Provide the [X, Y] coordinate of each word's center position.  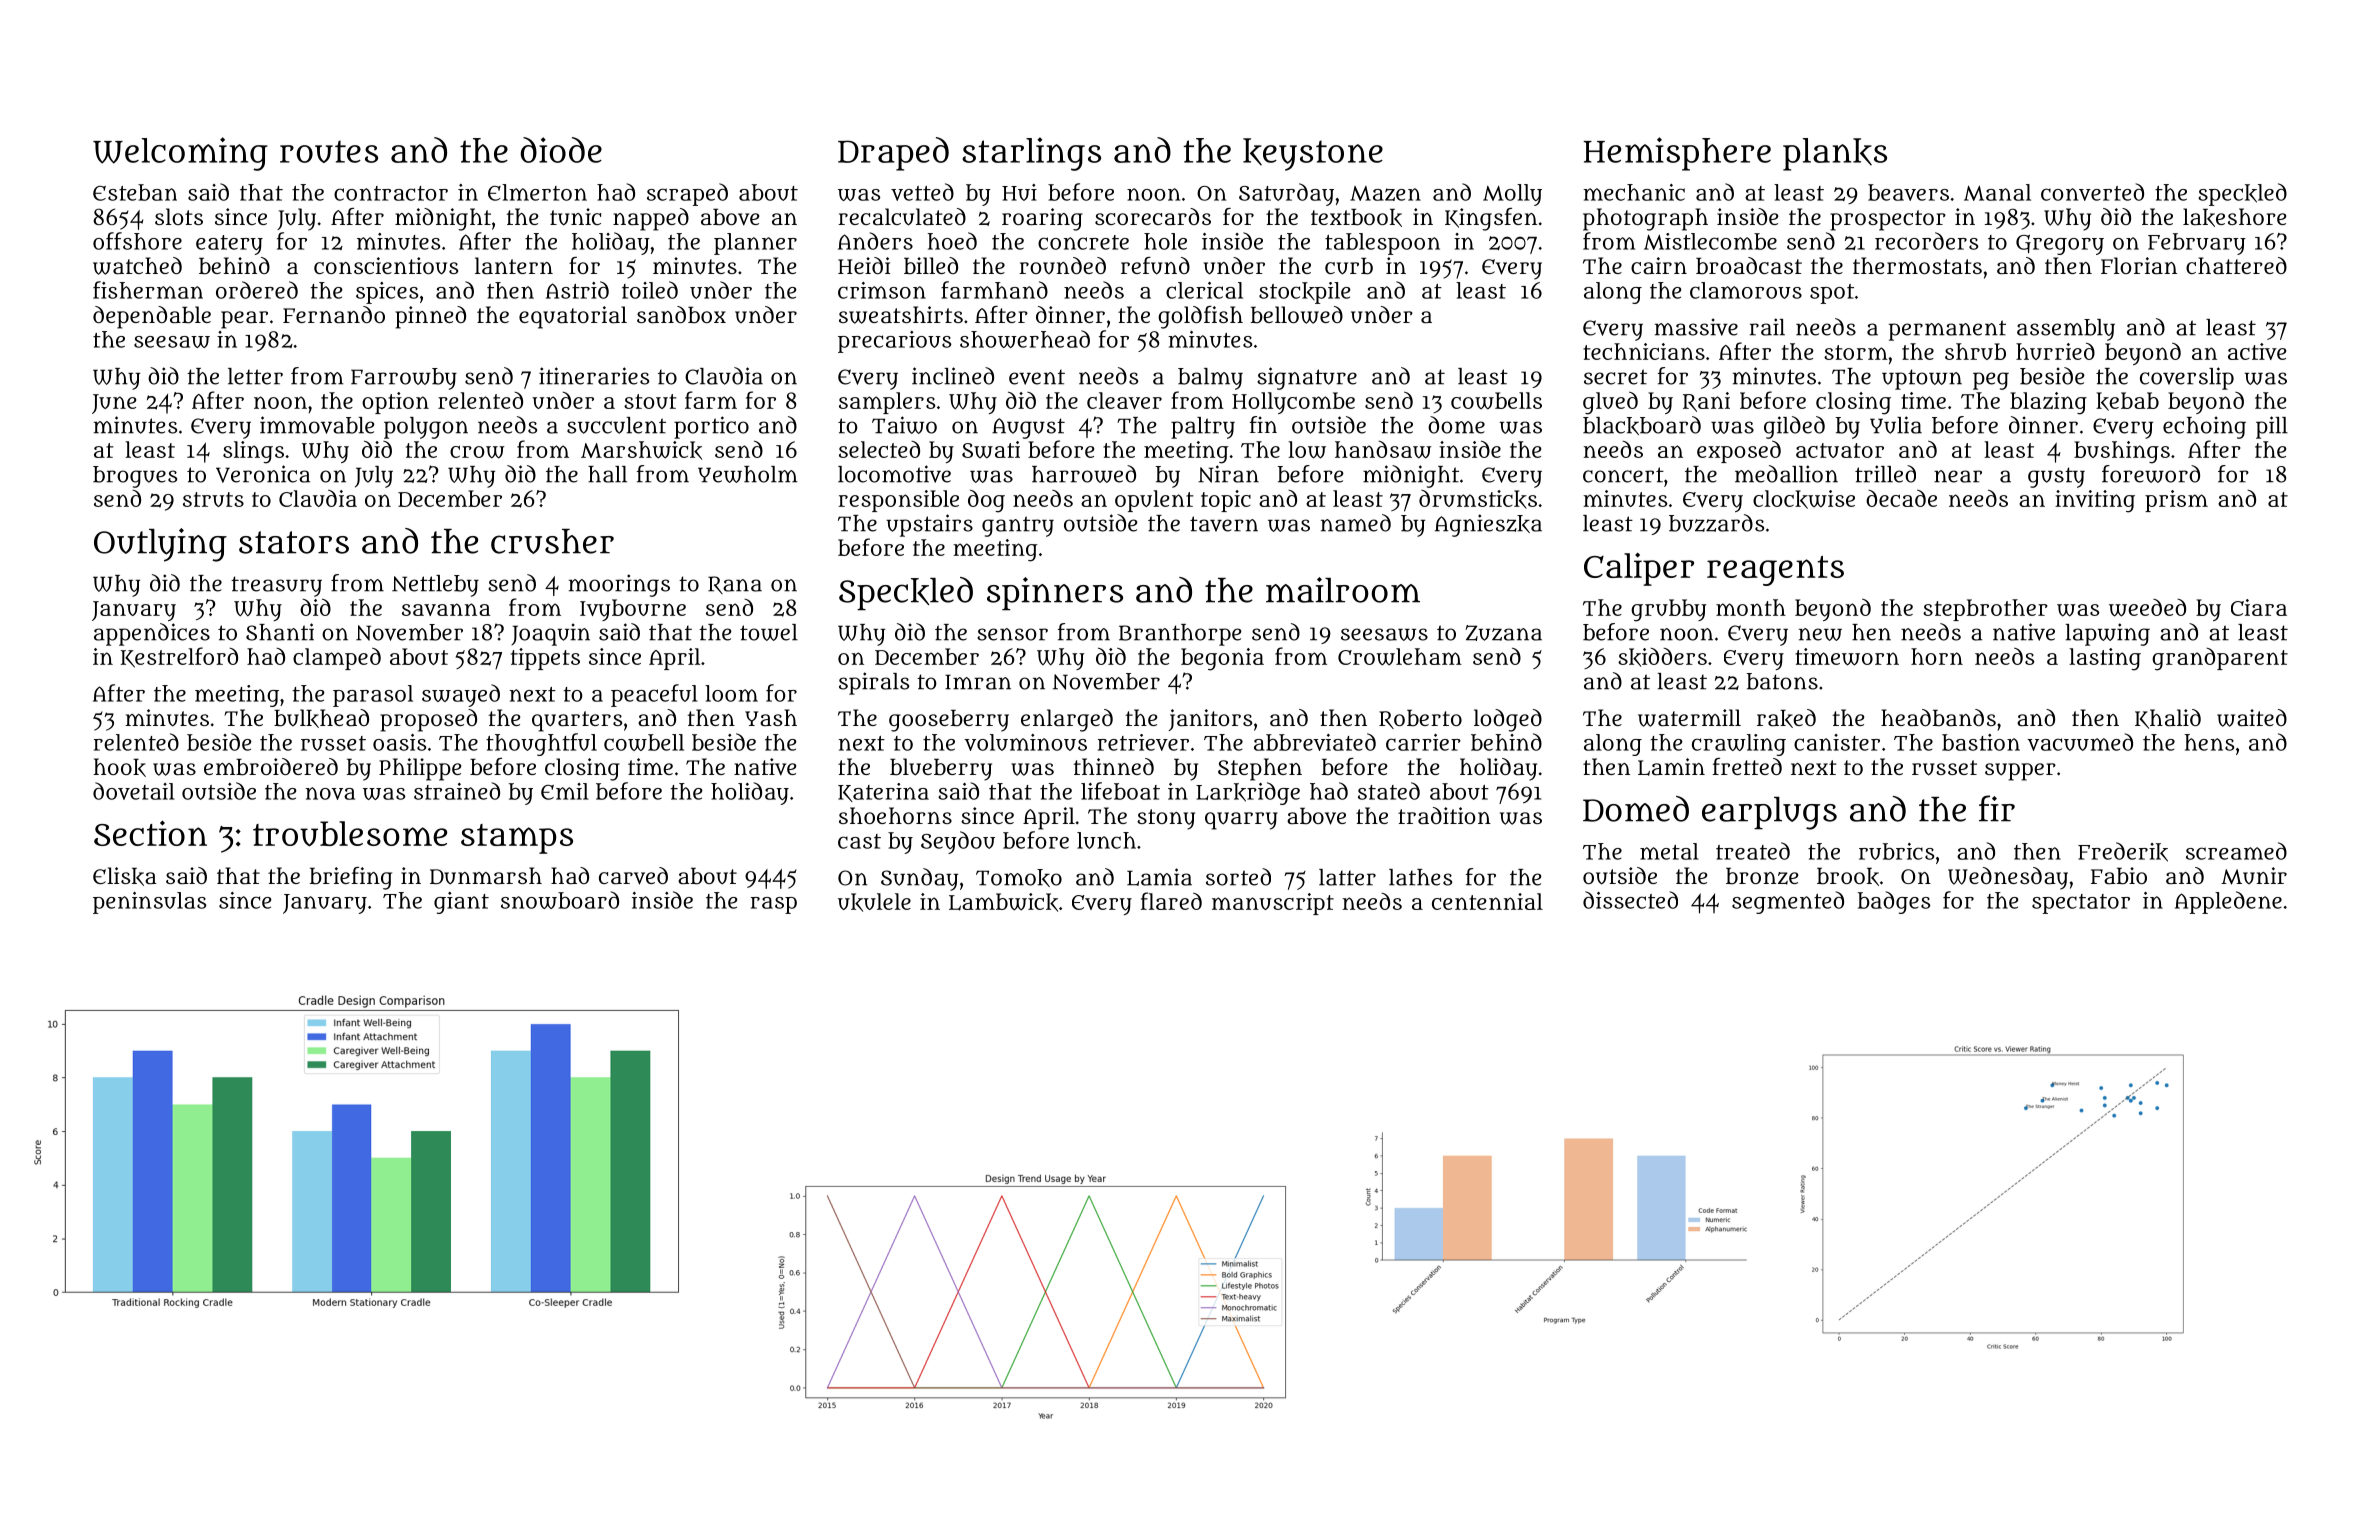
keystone [1313, 154]
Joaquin [551, 634]
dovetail [134, 791]
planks [1835, 154]
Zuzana [1503, 633]
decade [1901, 498]
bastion [1981, 742]
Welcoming [180, 154]
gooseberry [949, 721]
